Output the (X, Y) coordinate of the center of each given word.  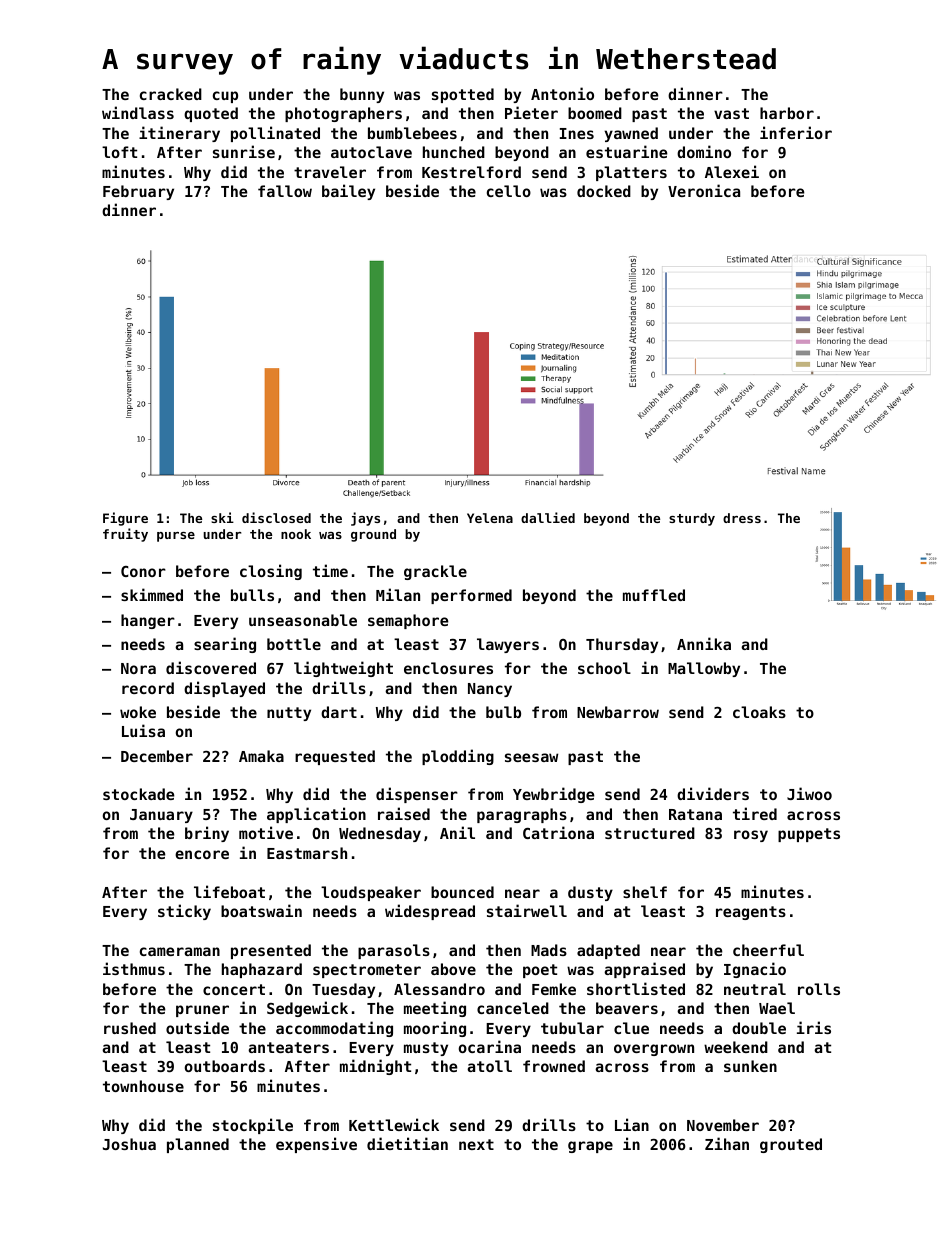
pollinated (275, 134)
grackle (435, 572)
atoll (489, 1066)
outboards (225, 1066)
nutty (289, 714)
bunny (362, 95)
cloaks (759, 712)
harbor (787, 113)
